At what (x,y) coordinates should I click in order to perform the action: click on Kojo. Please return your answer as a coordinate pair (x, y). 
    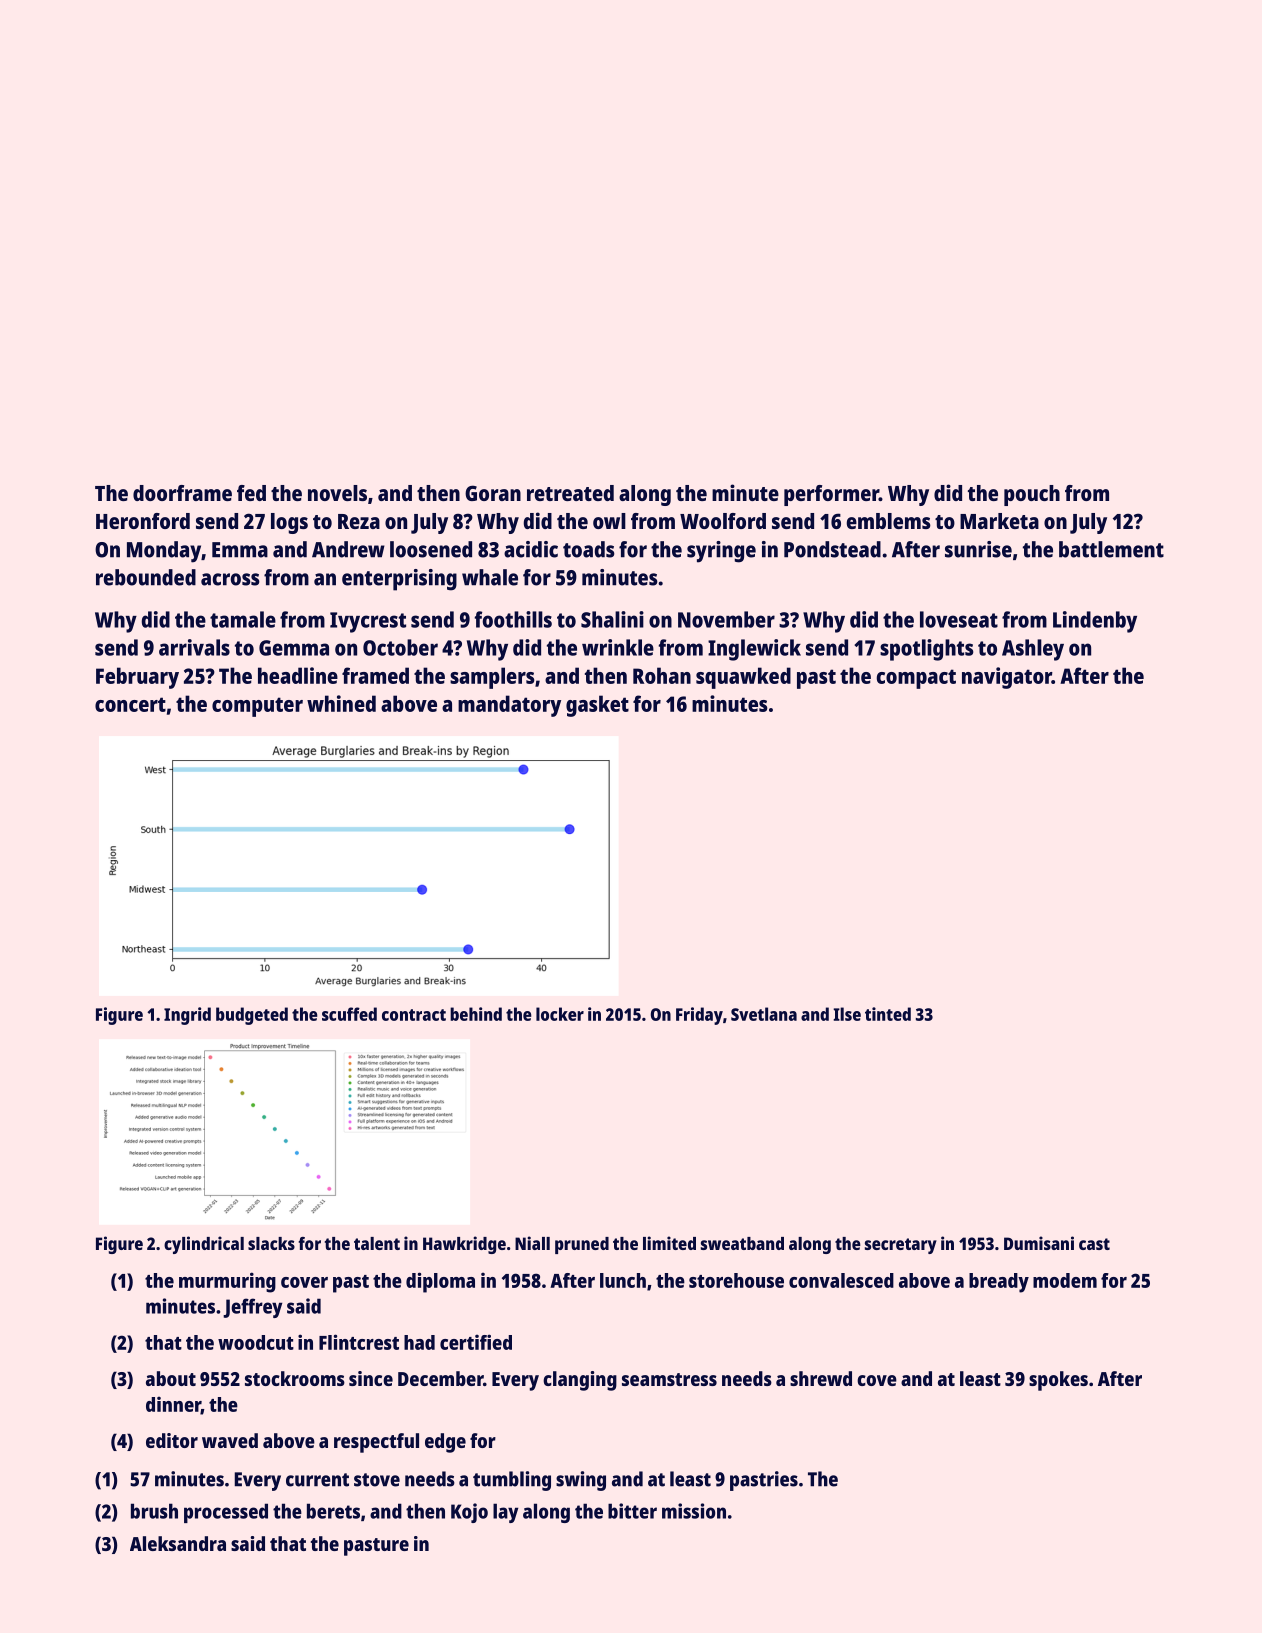
    Looking at the image, I should click on (469, 1513).
